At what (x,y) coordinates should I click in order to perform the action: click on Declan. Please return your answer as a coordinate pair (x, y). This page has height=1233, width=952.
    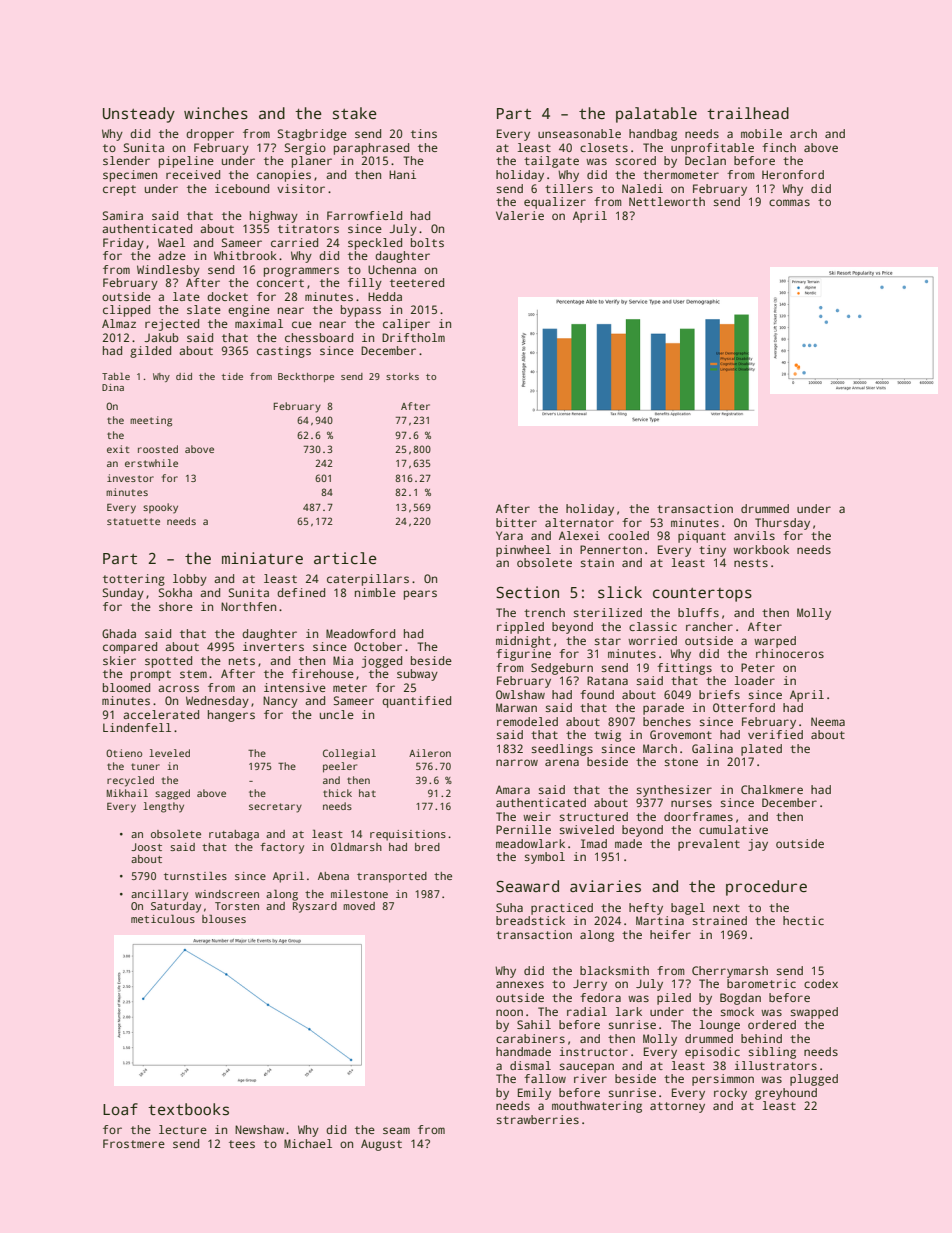
    Looking at the image, I should click on (705, 160).
